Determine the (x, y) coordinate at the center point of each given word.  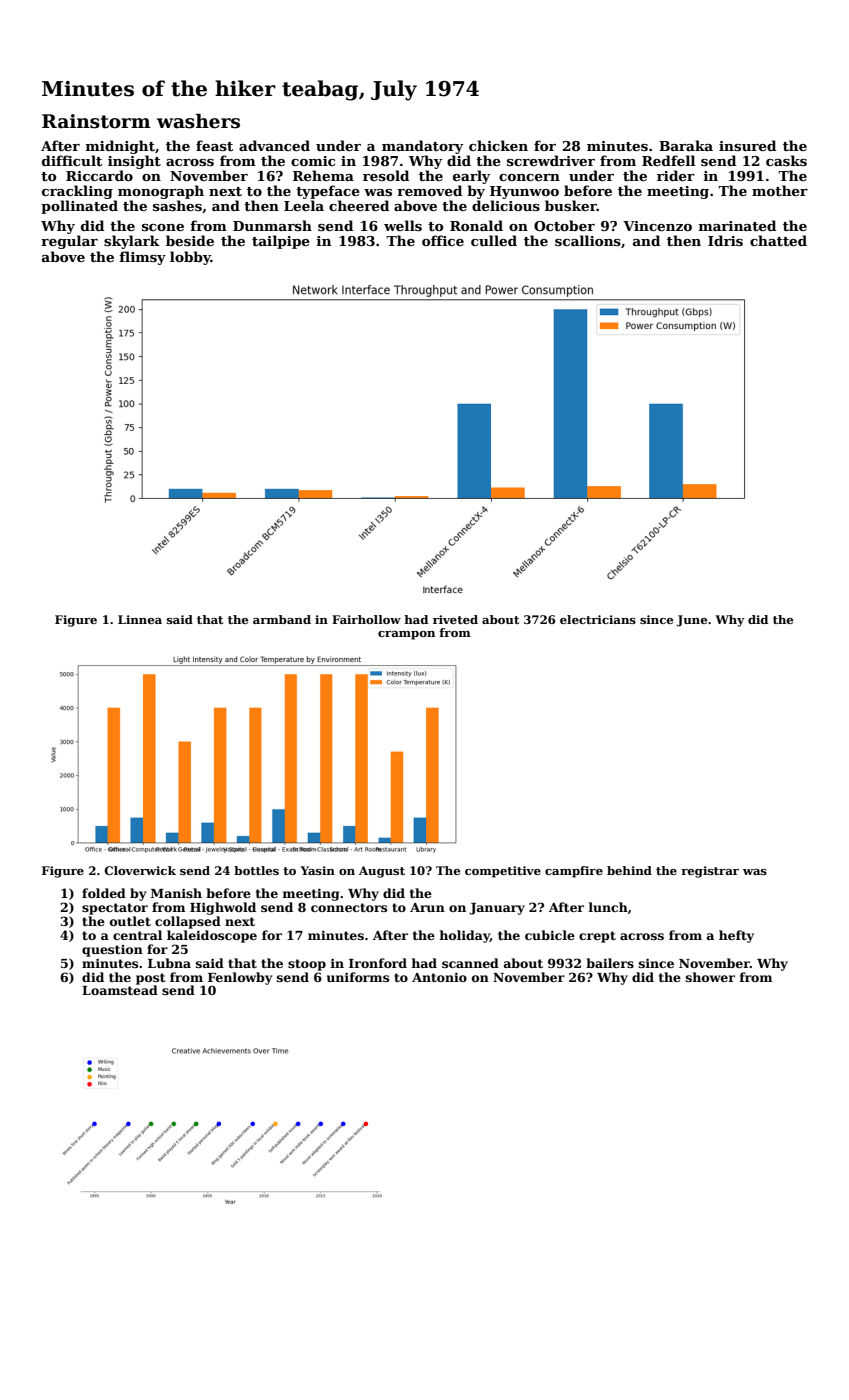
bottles (256, 870)
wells (403, 225)
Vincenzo (657, 226)
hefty (736, 936)
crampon (406, 635)
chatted (778, 240)
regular (69, 242)
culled (494, 240)
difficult (72, 160)
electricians (598, 619)
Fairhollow (366, 619)
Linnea (140, 619)
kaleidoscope (212, 936)
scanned (470, 963)
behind (629, 870)
